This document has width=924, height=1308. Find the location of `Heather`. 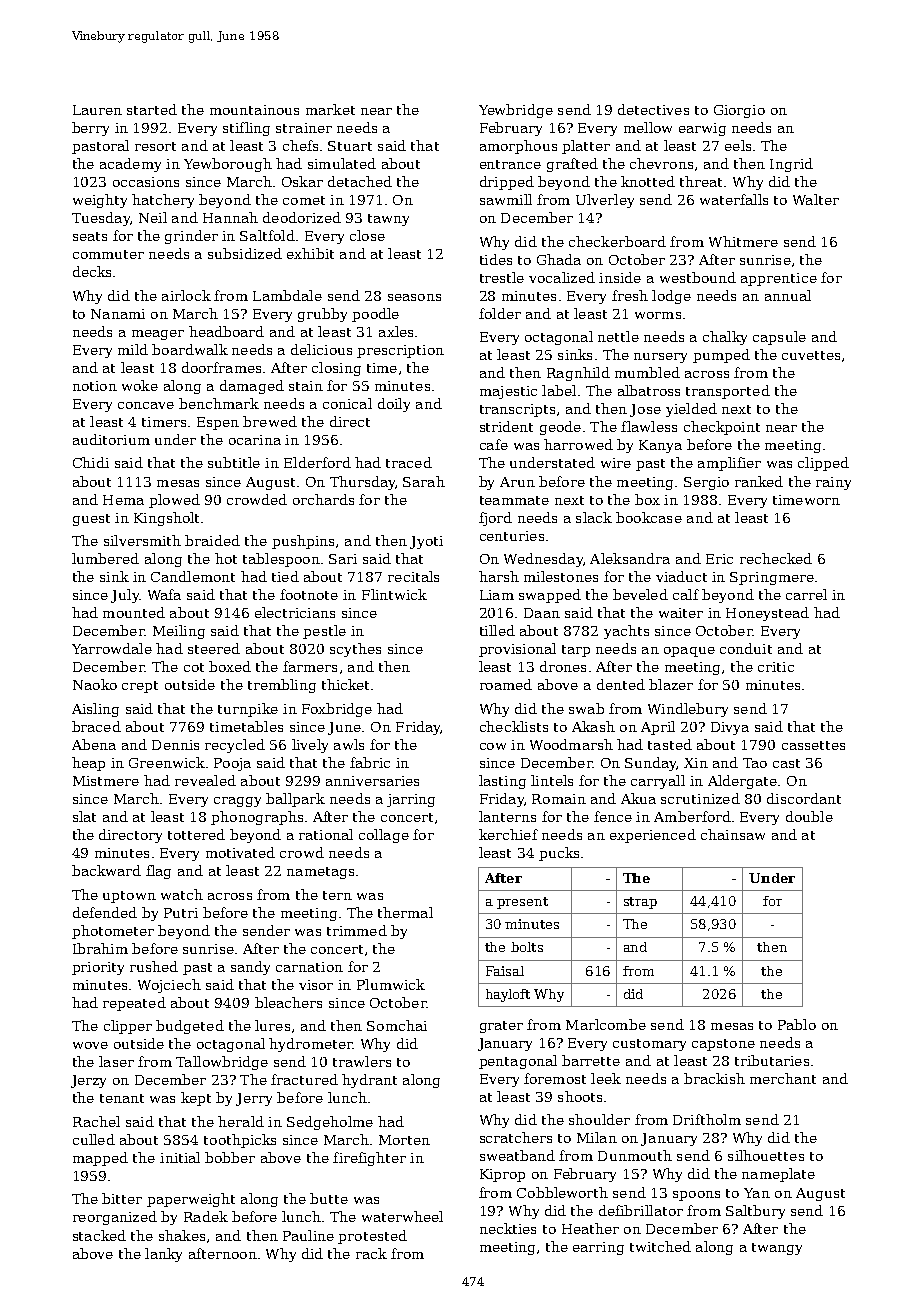

Heather is located at coordinates (590, 1228).
